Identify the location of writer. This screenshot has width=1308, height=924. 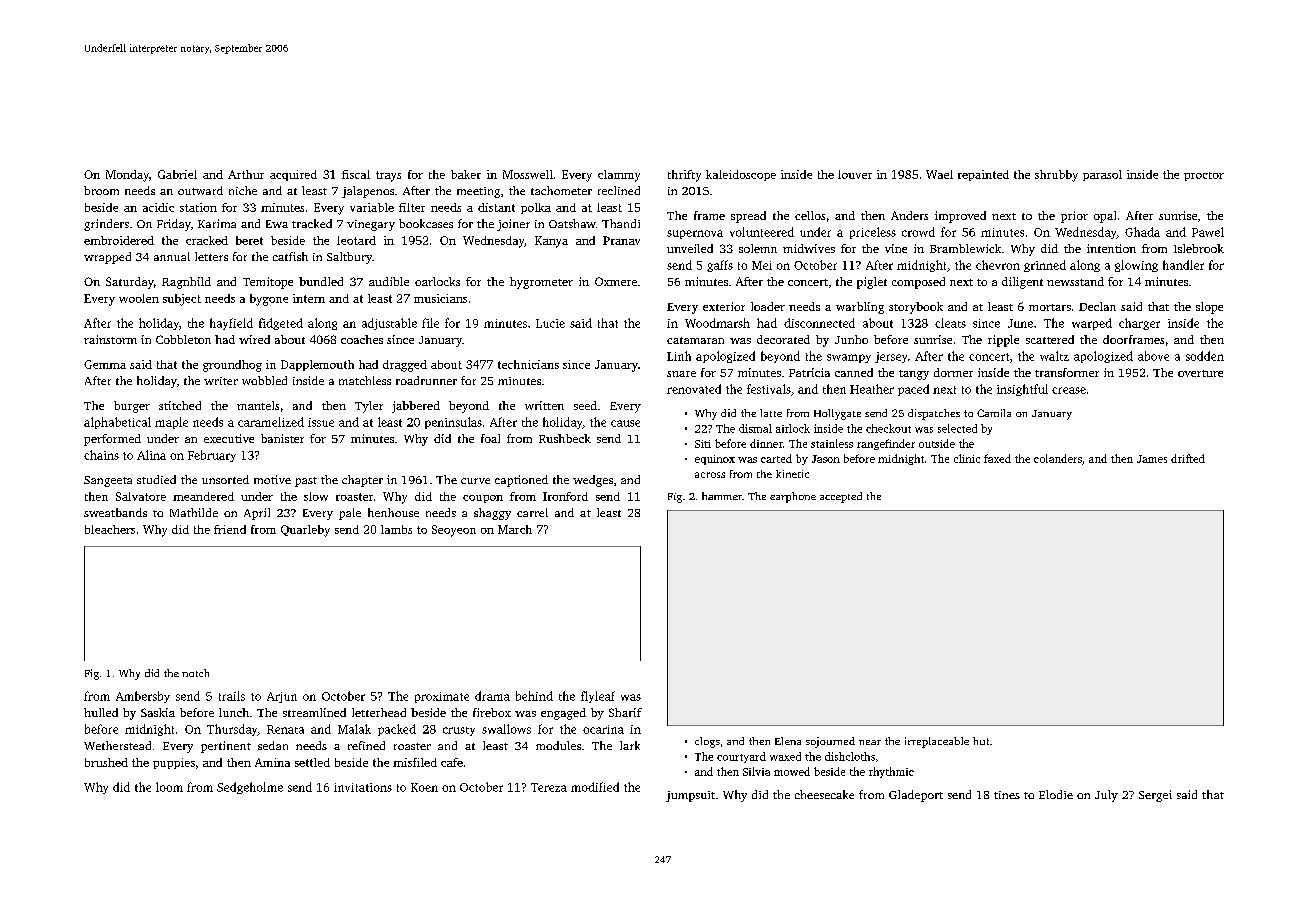
(221, 381).
